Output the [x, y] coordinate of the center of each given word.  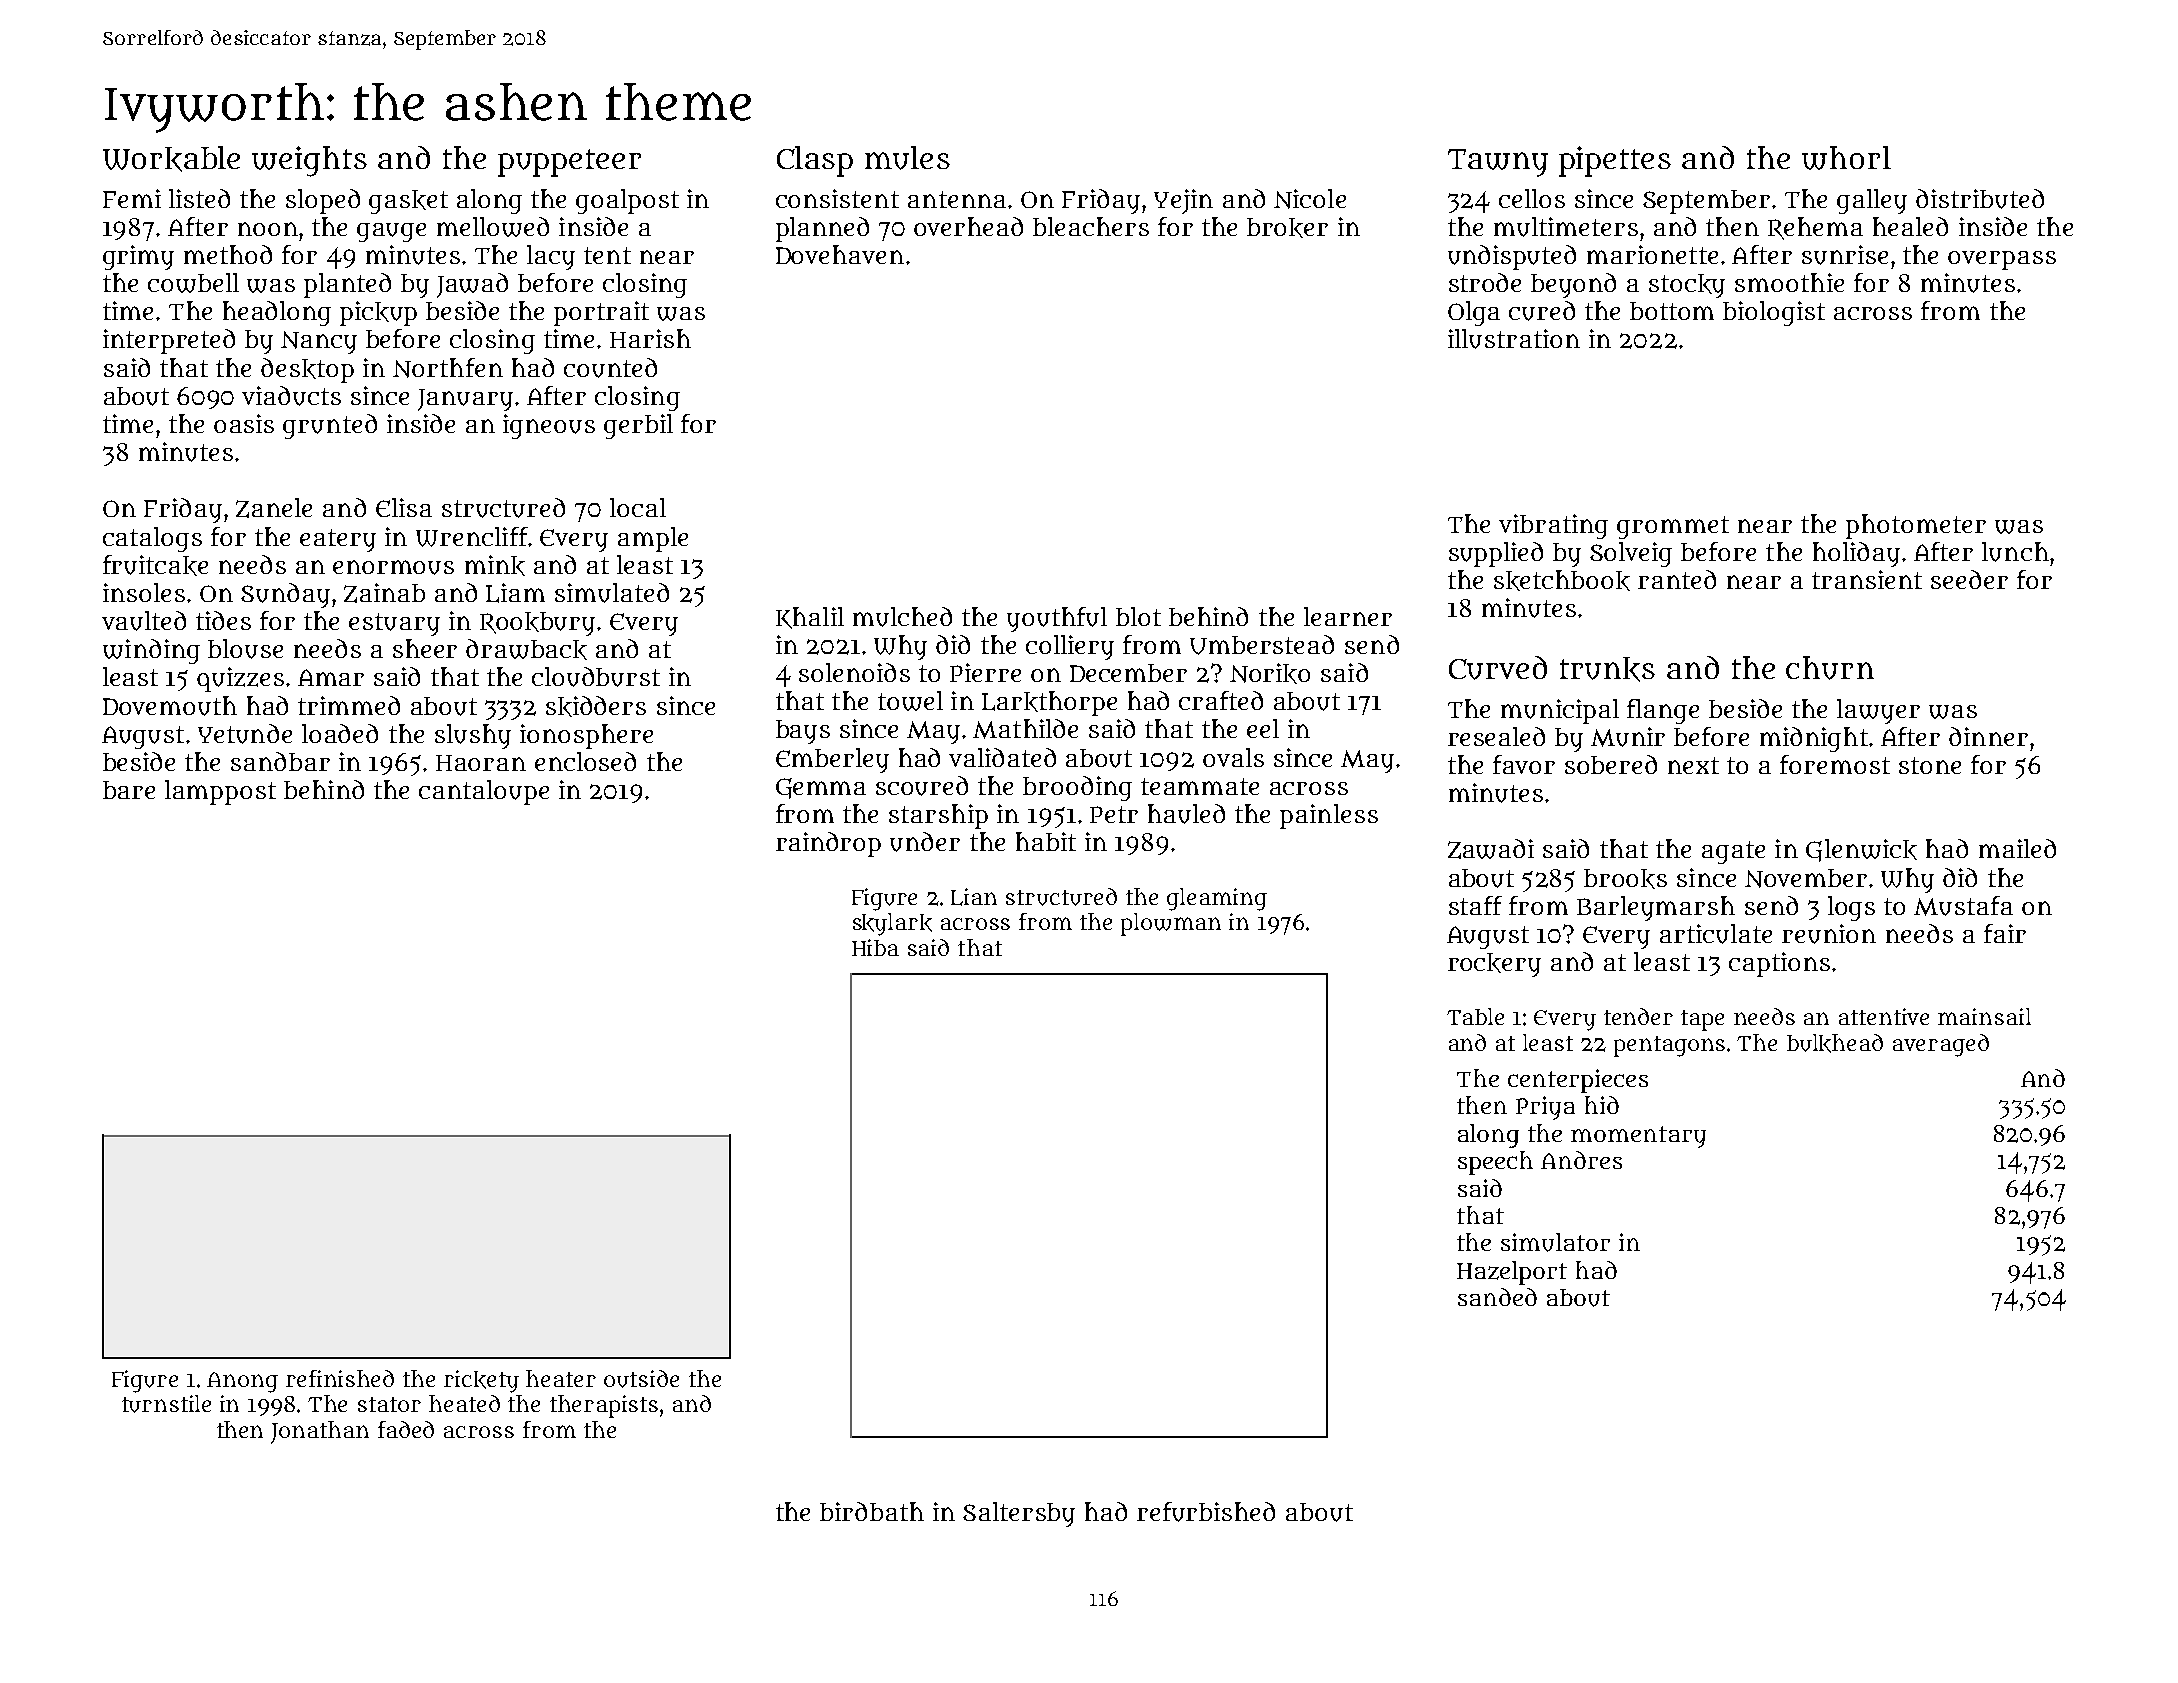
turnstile [166, 1404]
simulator [1555, 1242]
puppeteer [569, 163]
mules [907, 158]
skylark [892, 924]
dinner [1988, 736]
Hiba [875, 947]
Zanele [274, 508]
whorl [1846, 158]
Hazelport [1512, 1273]
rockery [1494, 965]
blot [1138, 616]
